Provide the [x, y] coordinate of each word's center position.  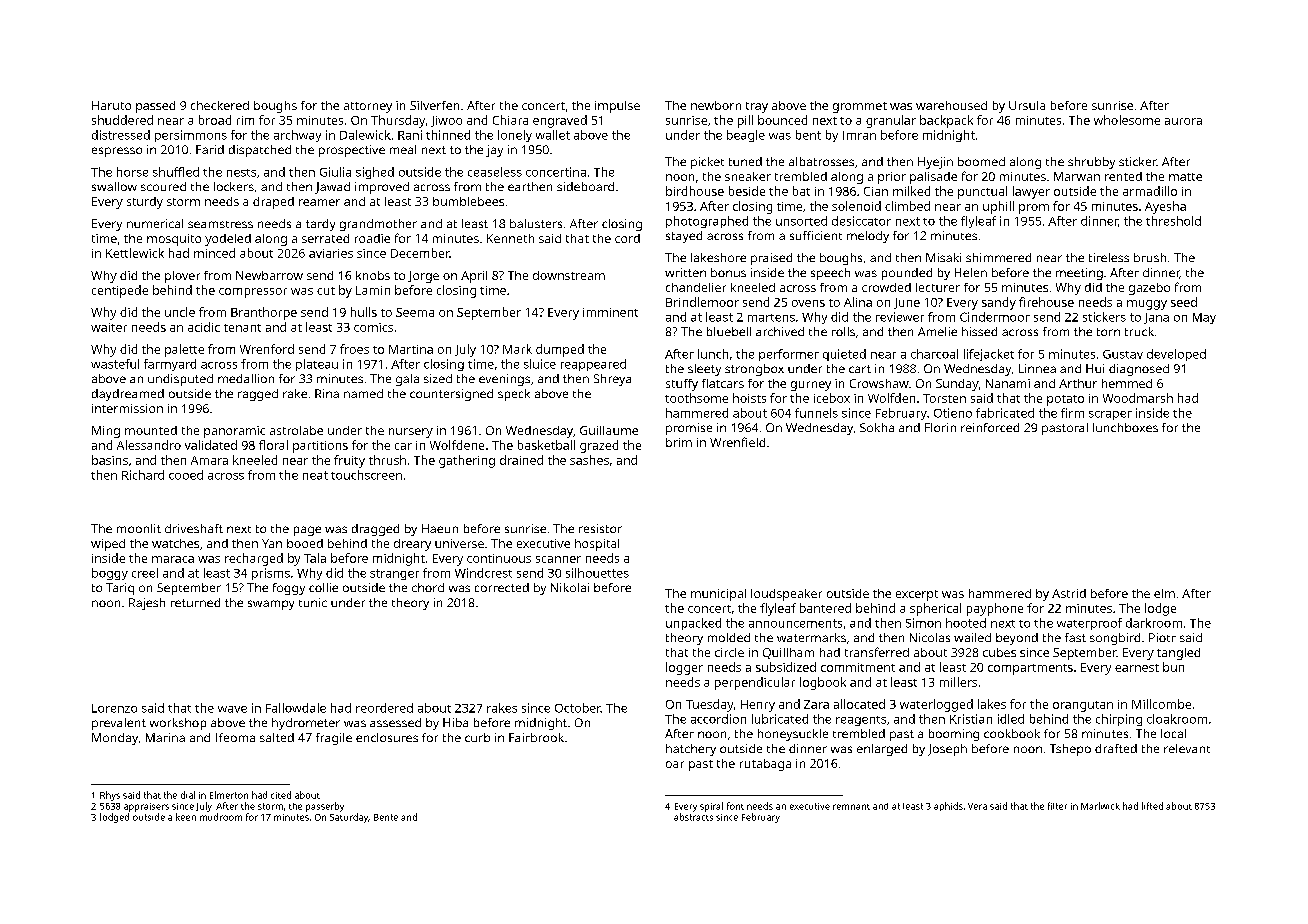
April [474, 277]
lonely [515, 136]
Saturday [349, 818]
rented [1123, 176]
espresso [117, 152]
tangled [1178, 654]
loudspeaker [786, 595]
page [307, 531]
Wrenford [267, 349]
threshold [1173, 221]
